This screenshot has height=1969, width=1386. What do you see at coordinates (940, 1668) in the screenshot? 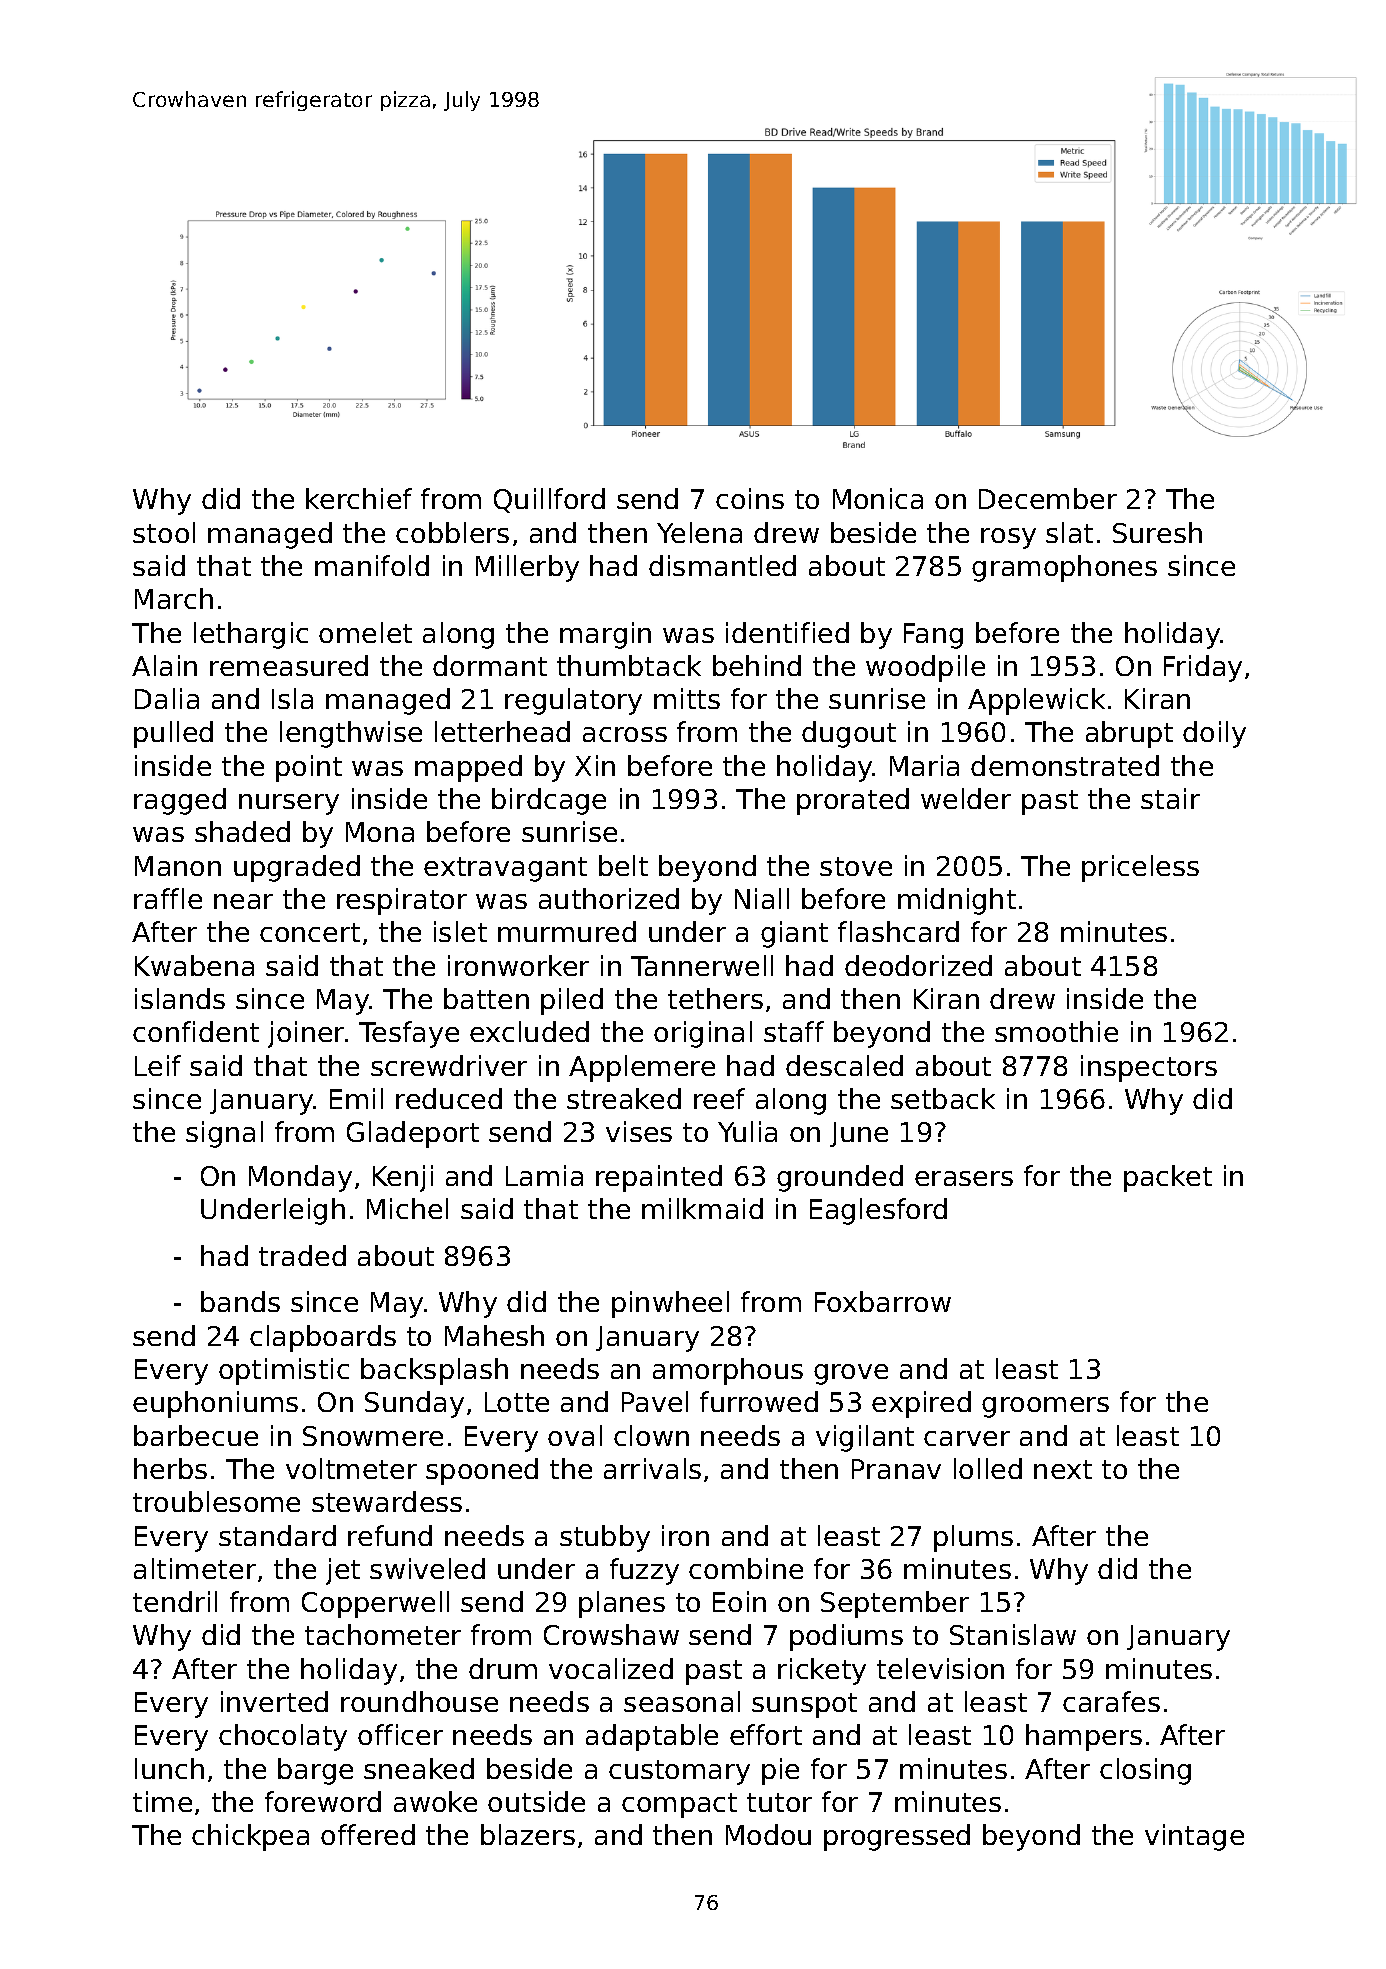
I see `television` at bounding box center [940, 1668].
